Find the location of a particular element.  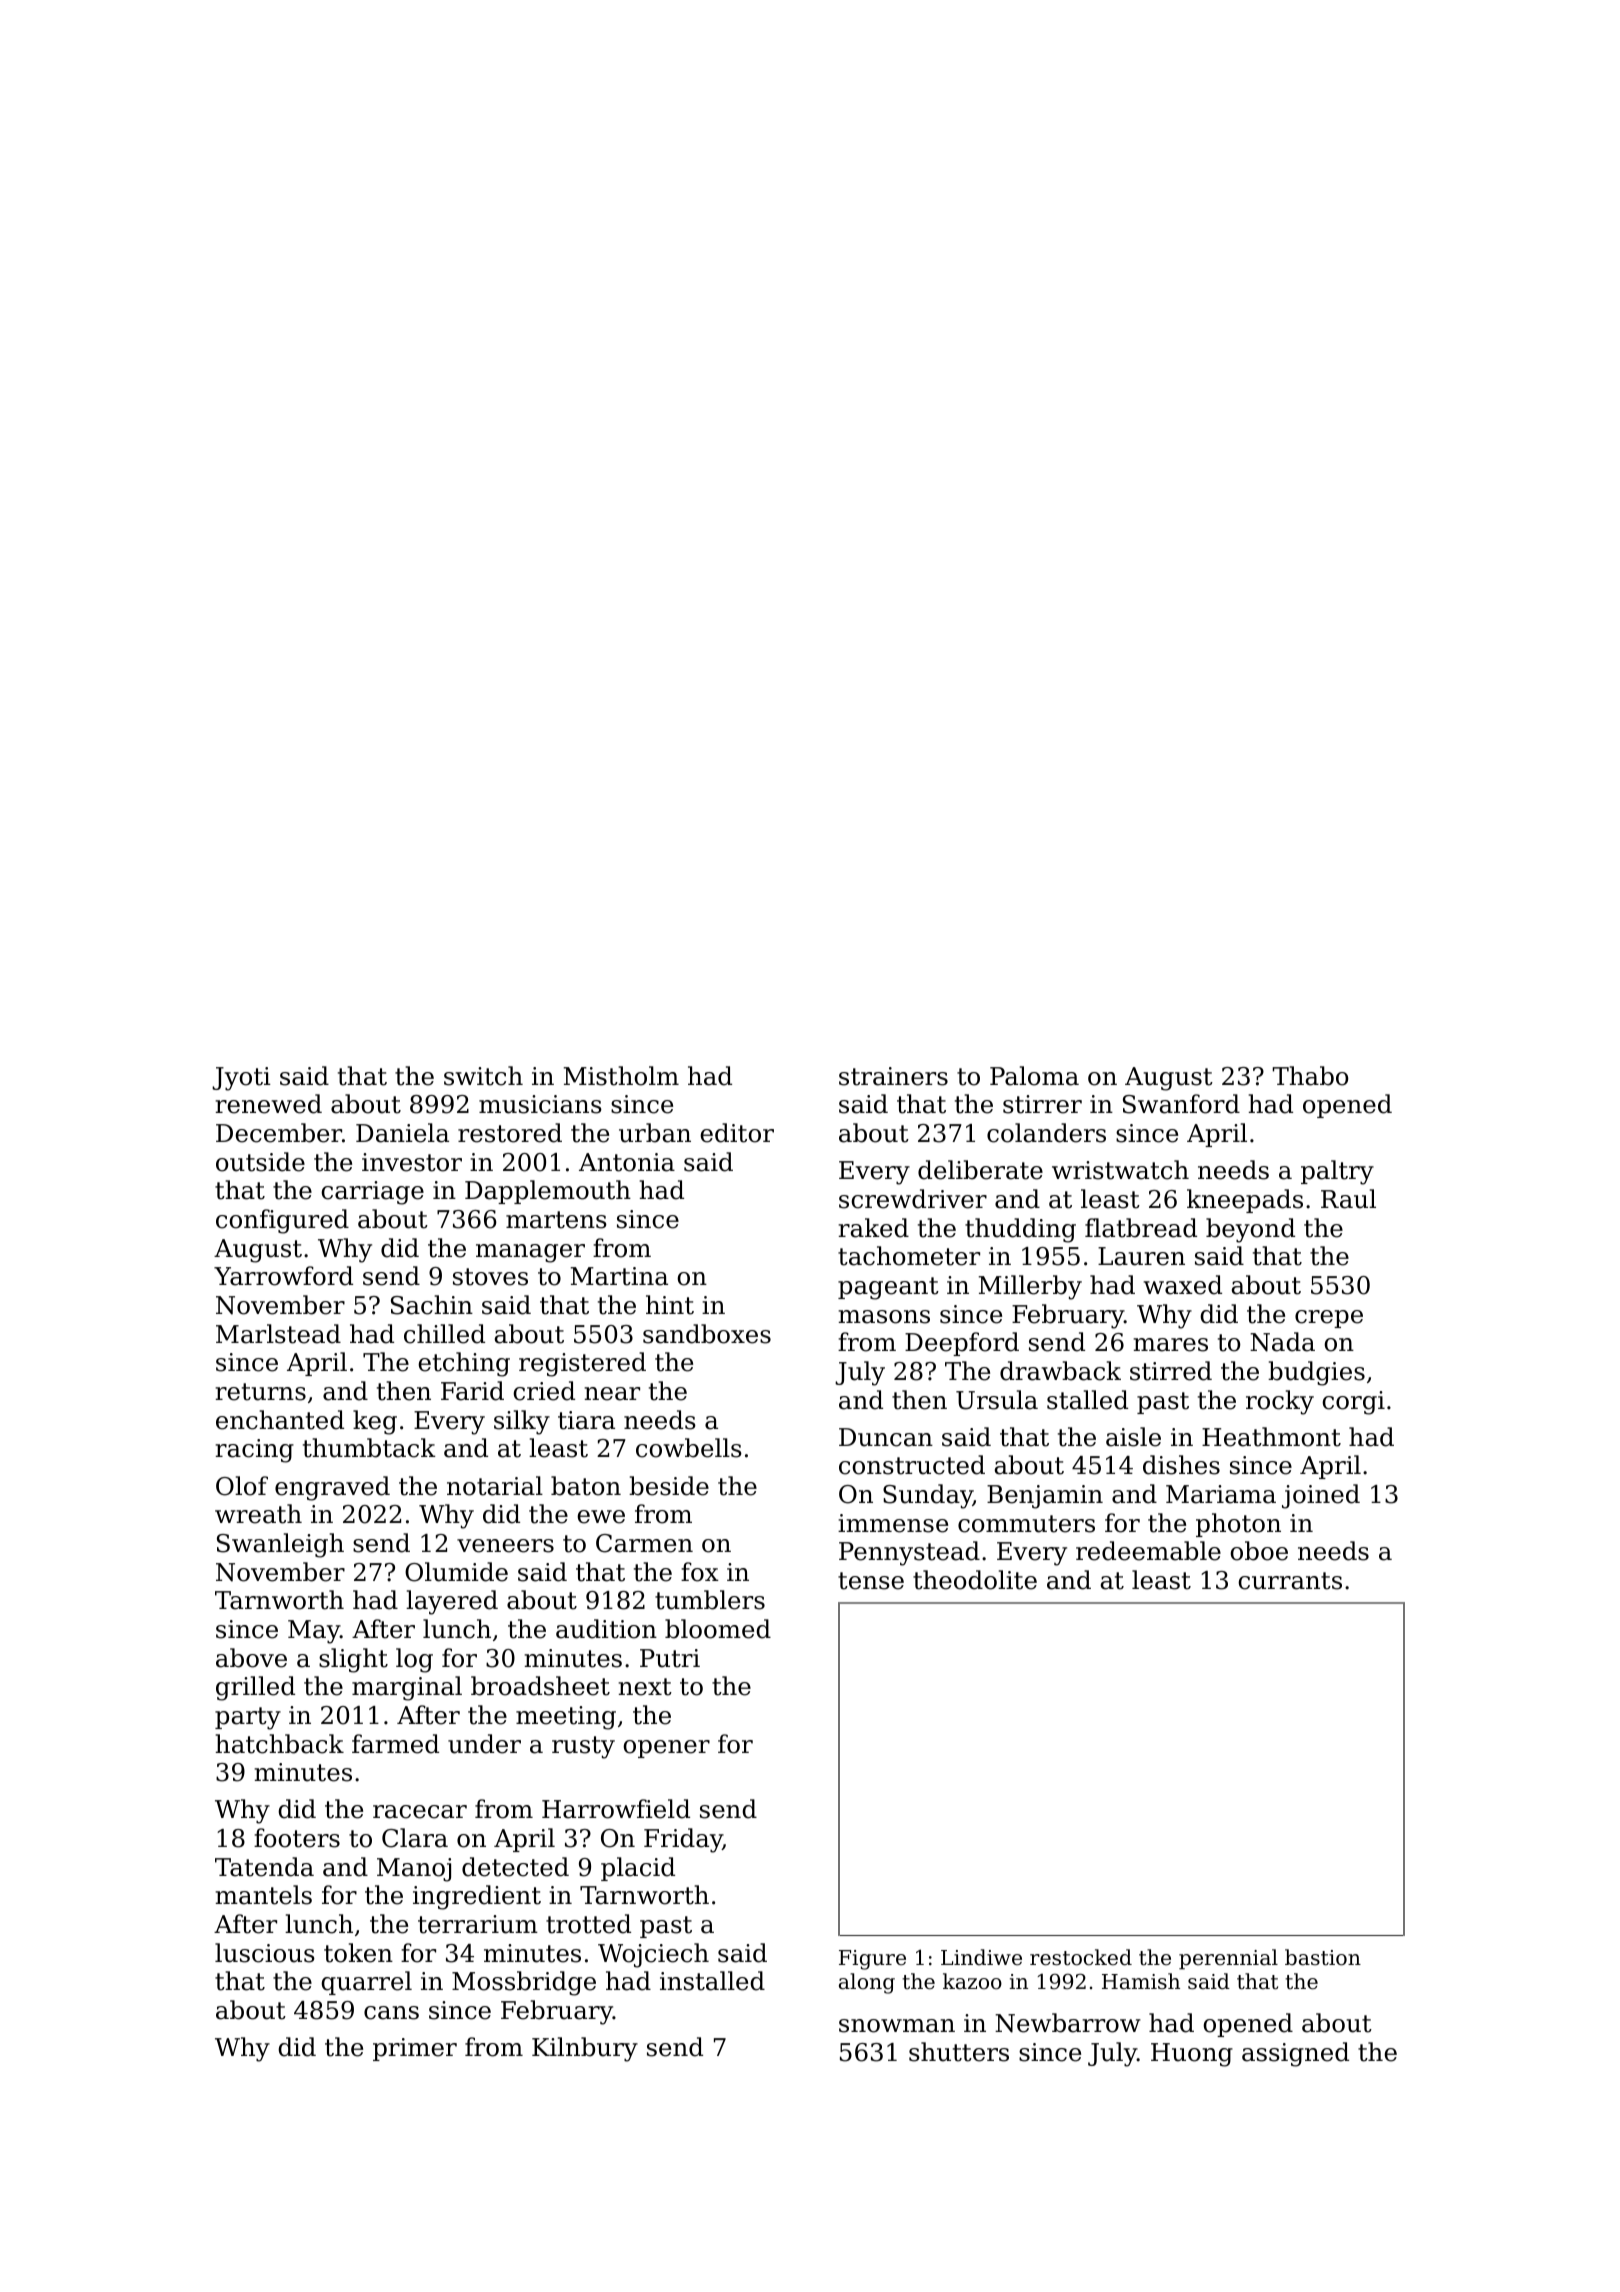

thudding is located at coordinates (1020, 1230).
